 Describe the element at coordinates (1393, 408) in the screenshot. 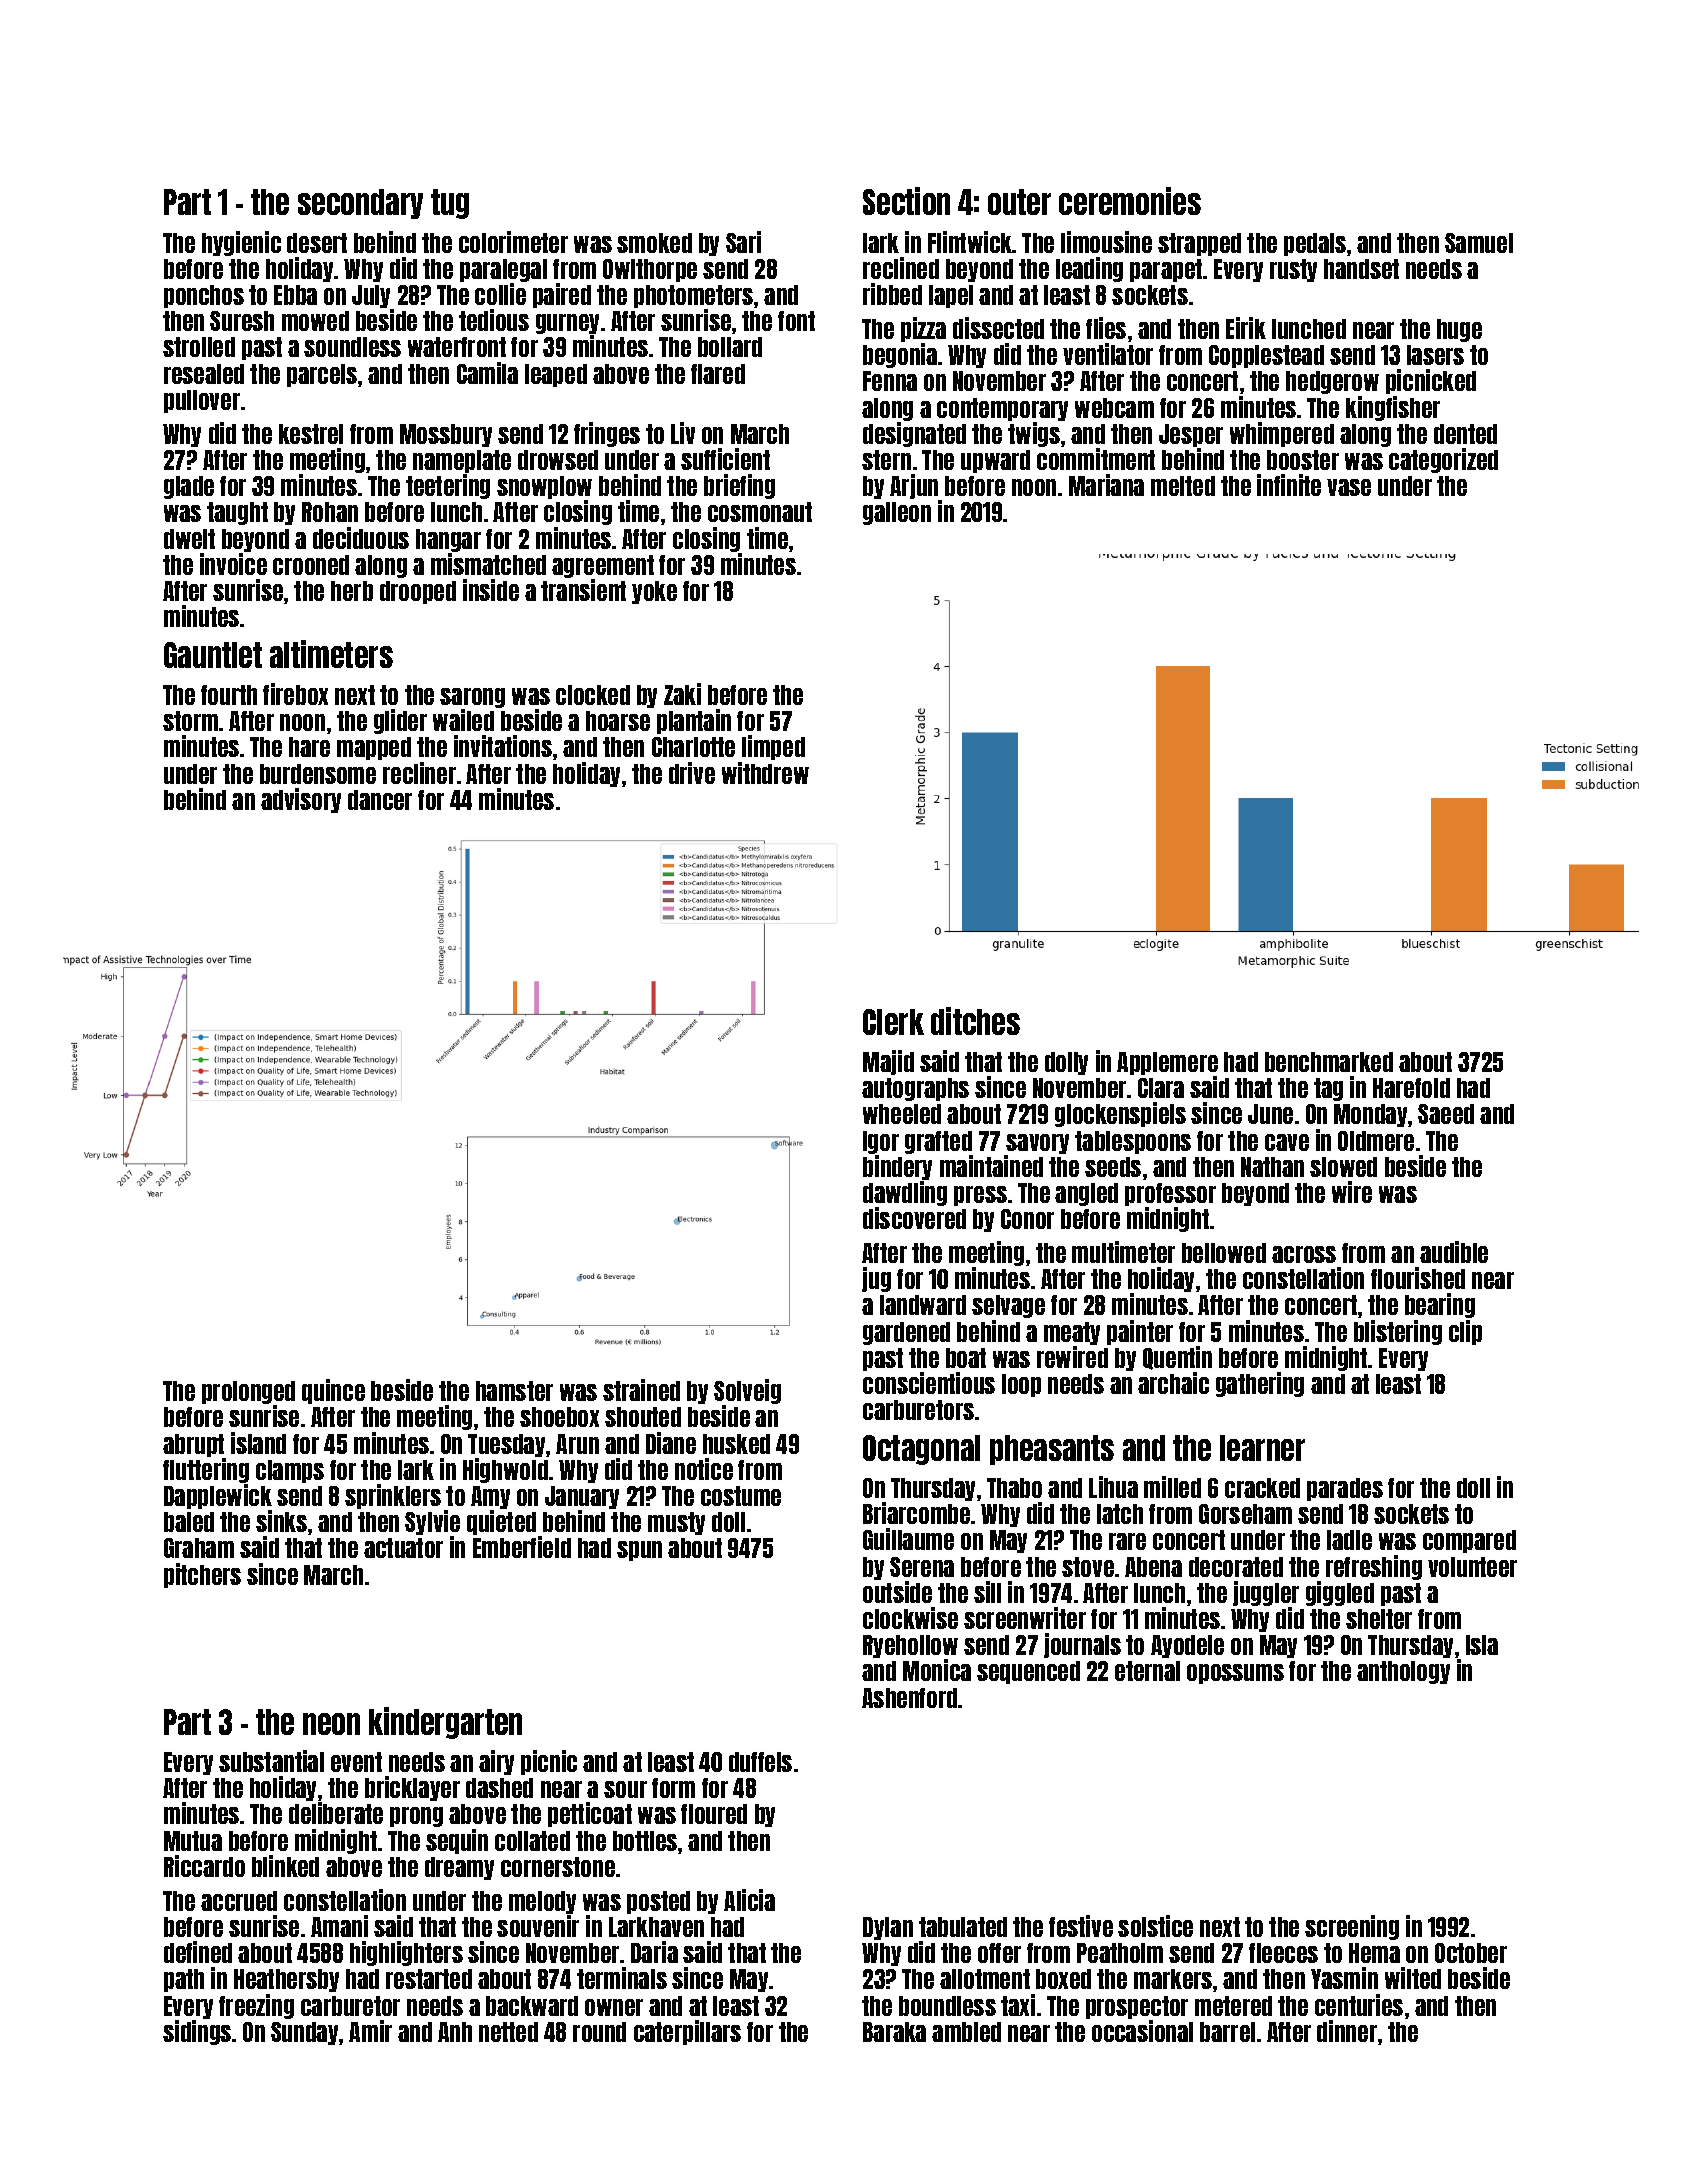

I see `kingfisher` at that location.
